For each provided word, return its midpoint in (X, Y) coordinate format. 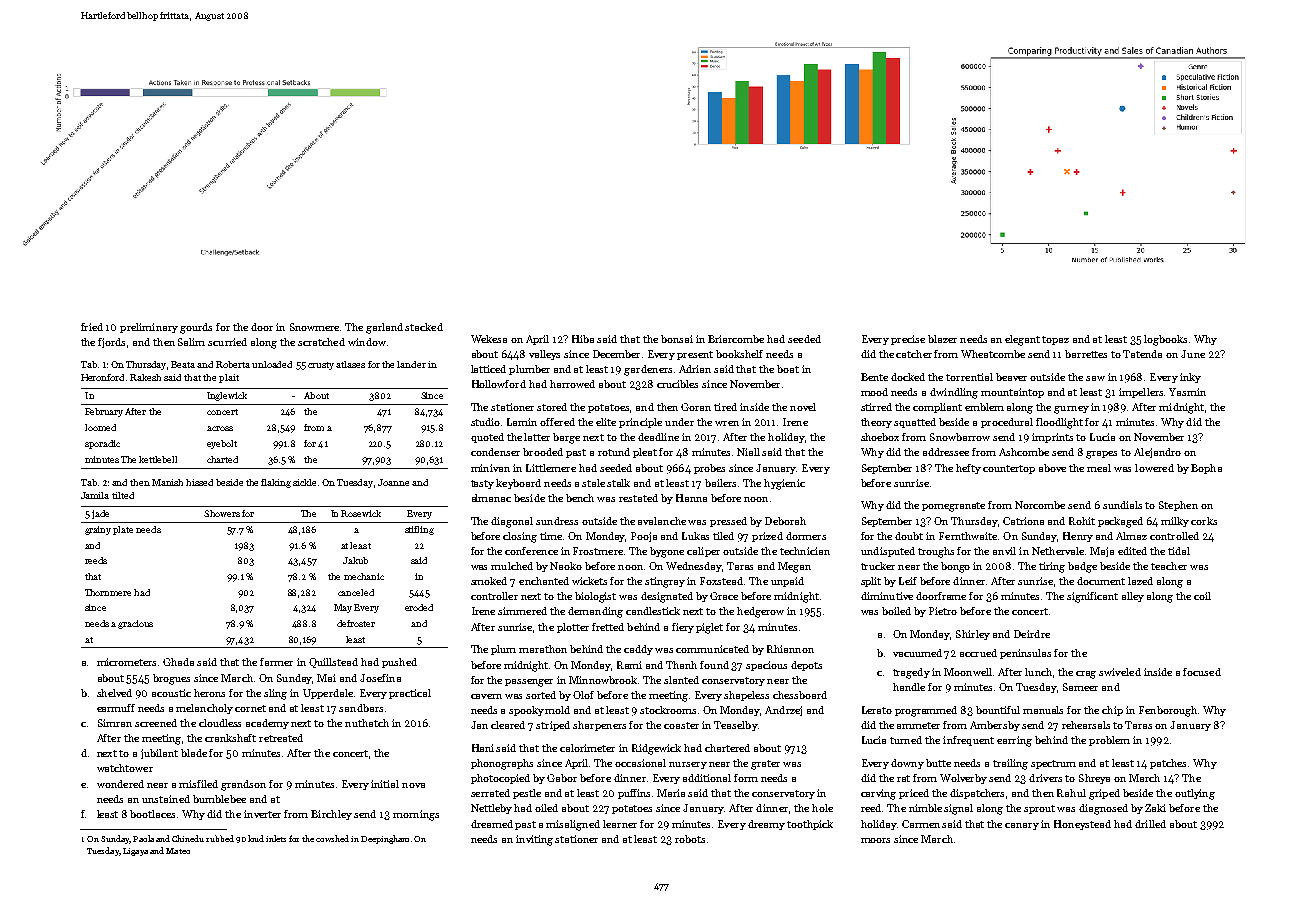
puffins (634, 794)
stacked (424, 327)
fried (92, 327)
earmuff (116, 708)
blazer (942, 339)
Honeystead (1082, 825)
